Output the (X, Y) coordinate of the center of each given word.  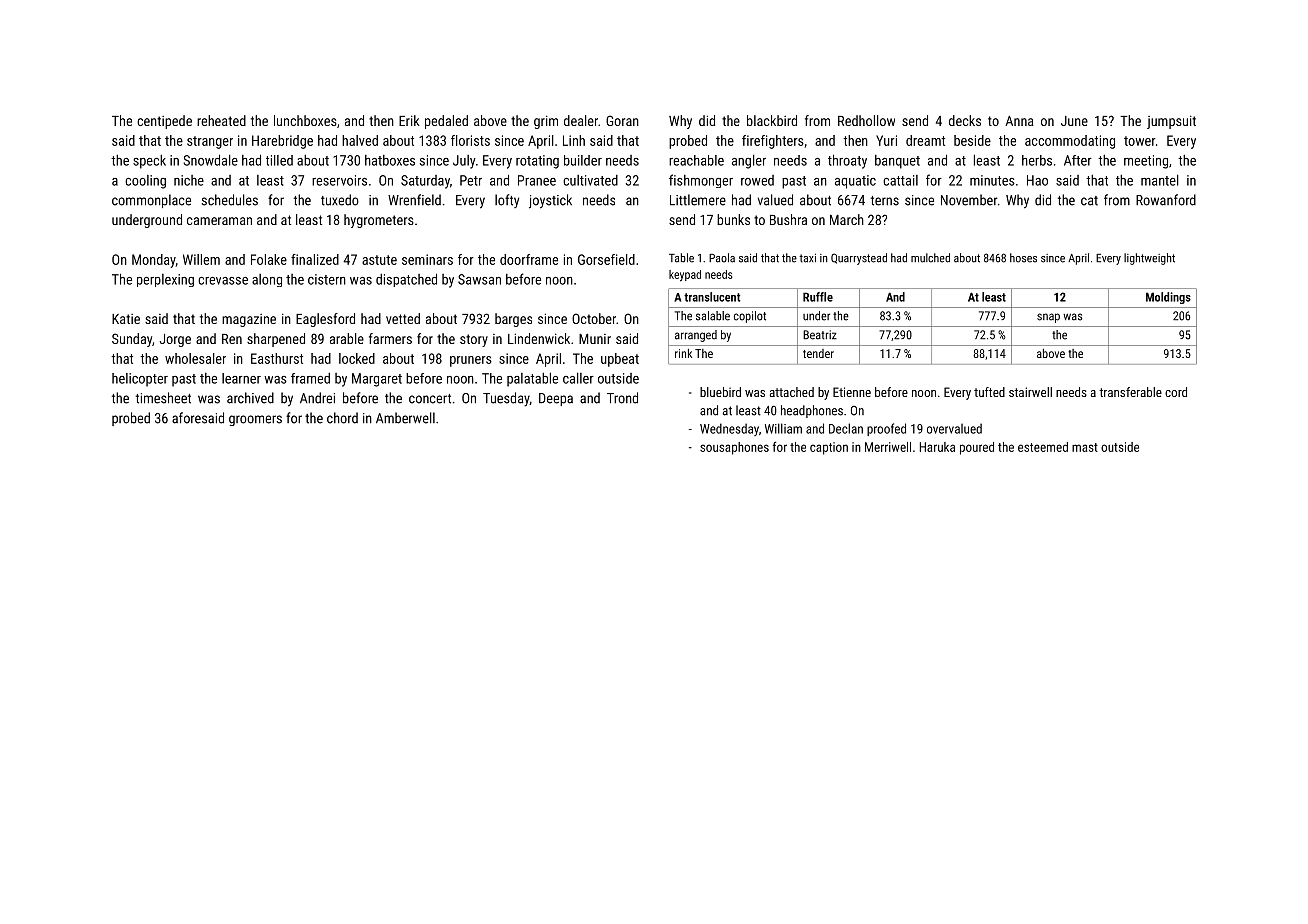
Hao (1037, 180)
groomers (255, 420)
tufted (989, 392)
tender (818, 353)
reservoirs (339, 180)
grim (546, 122)
